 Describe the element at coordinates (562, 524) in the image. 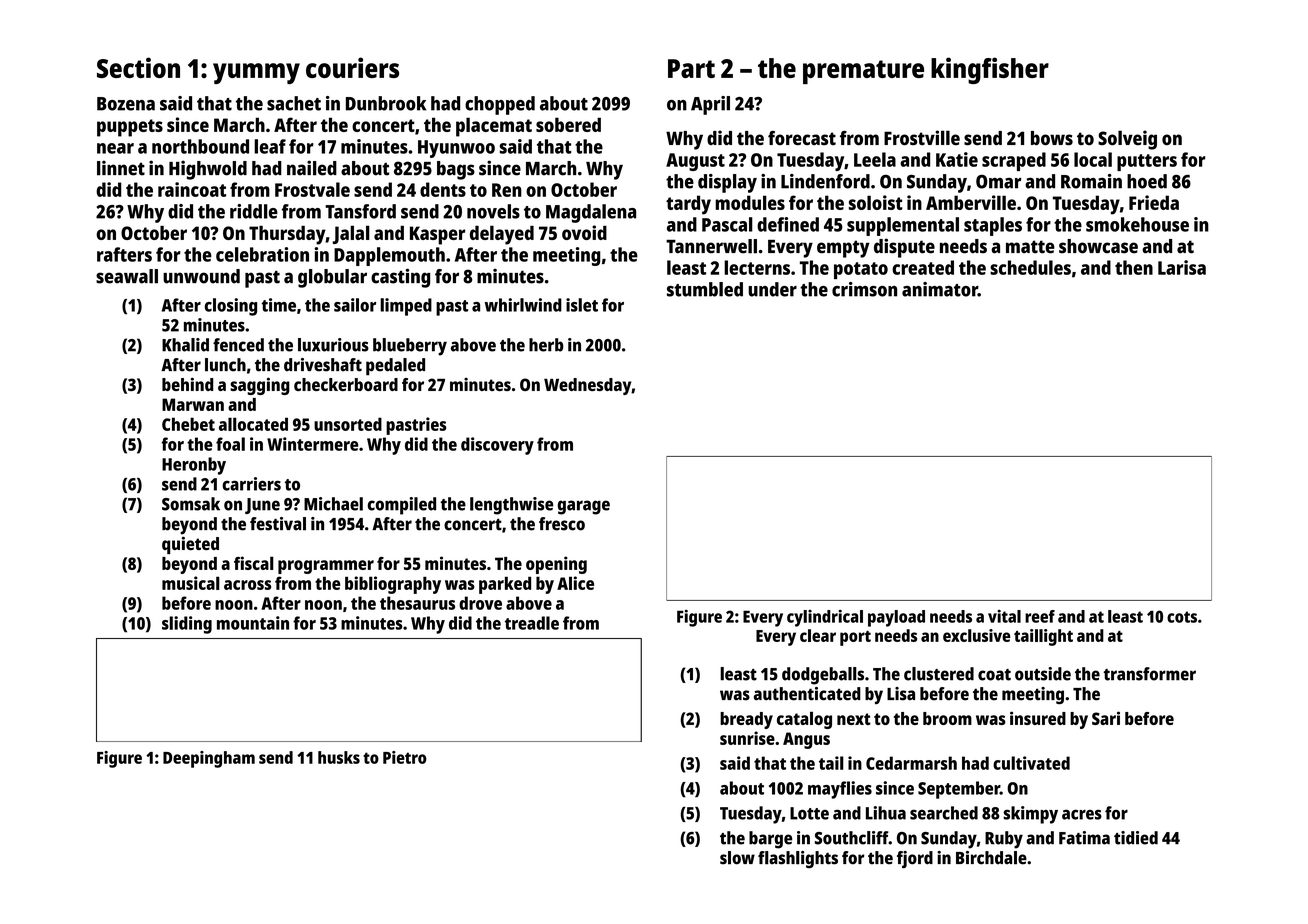

I see `fresco` at that location.
